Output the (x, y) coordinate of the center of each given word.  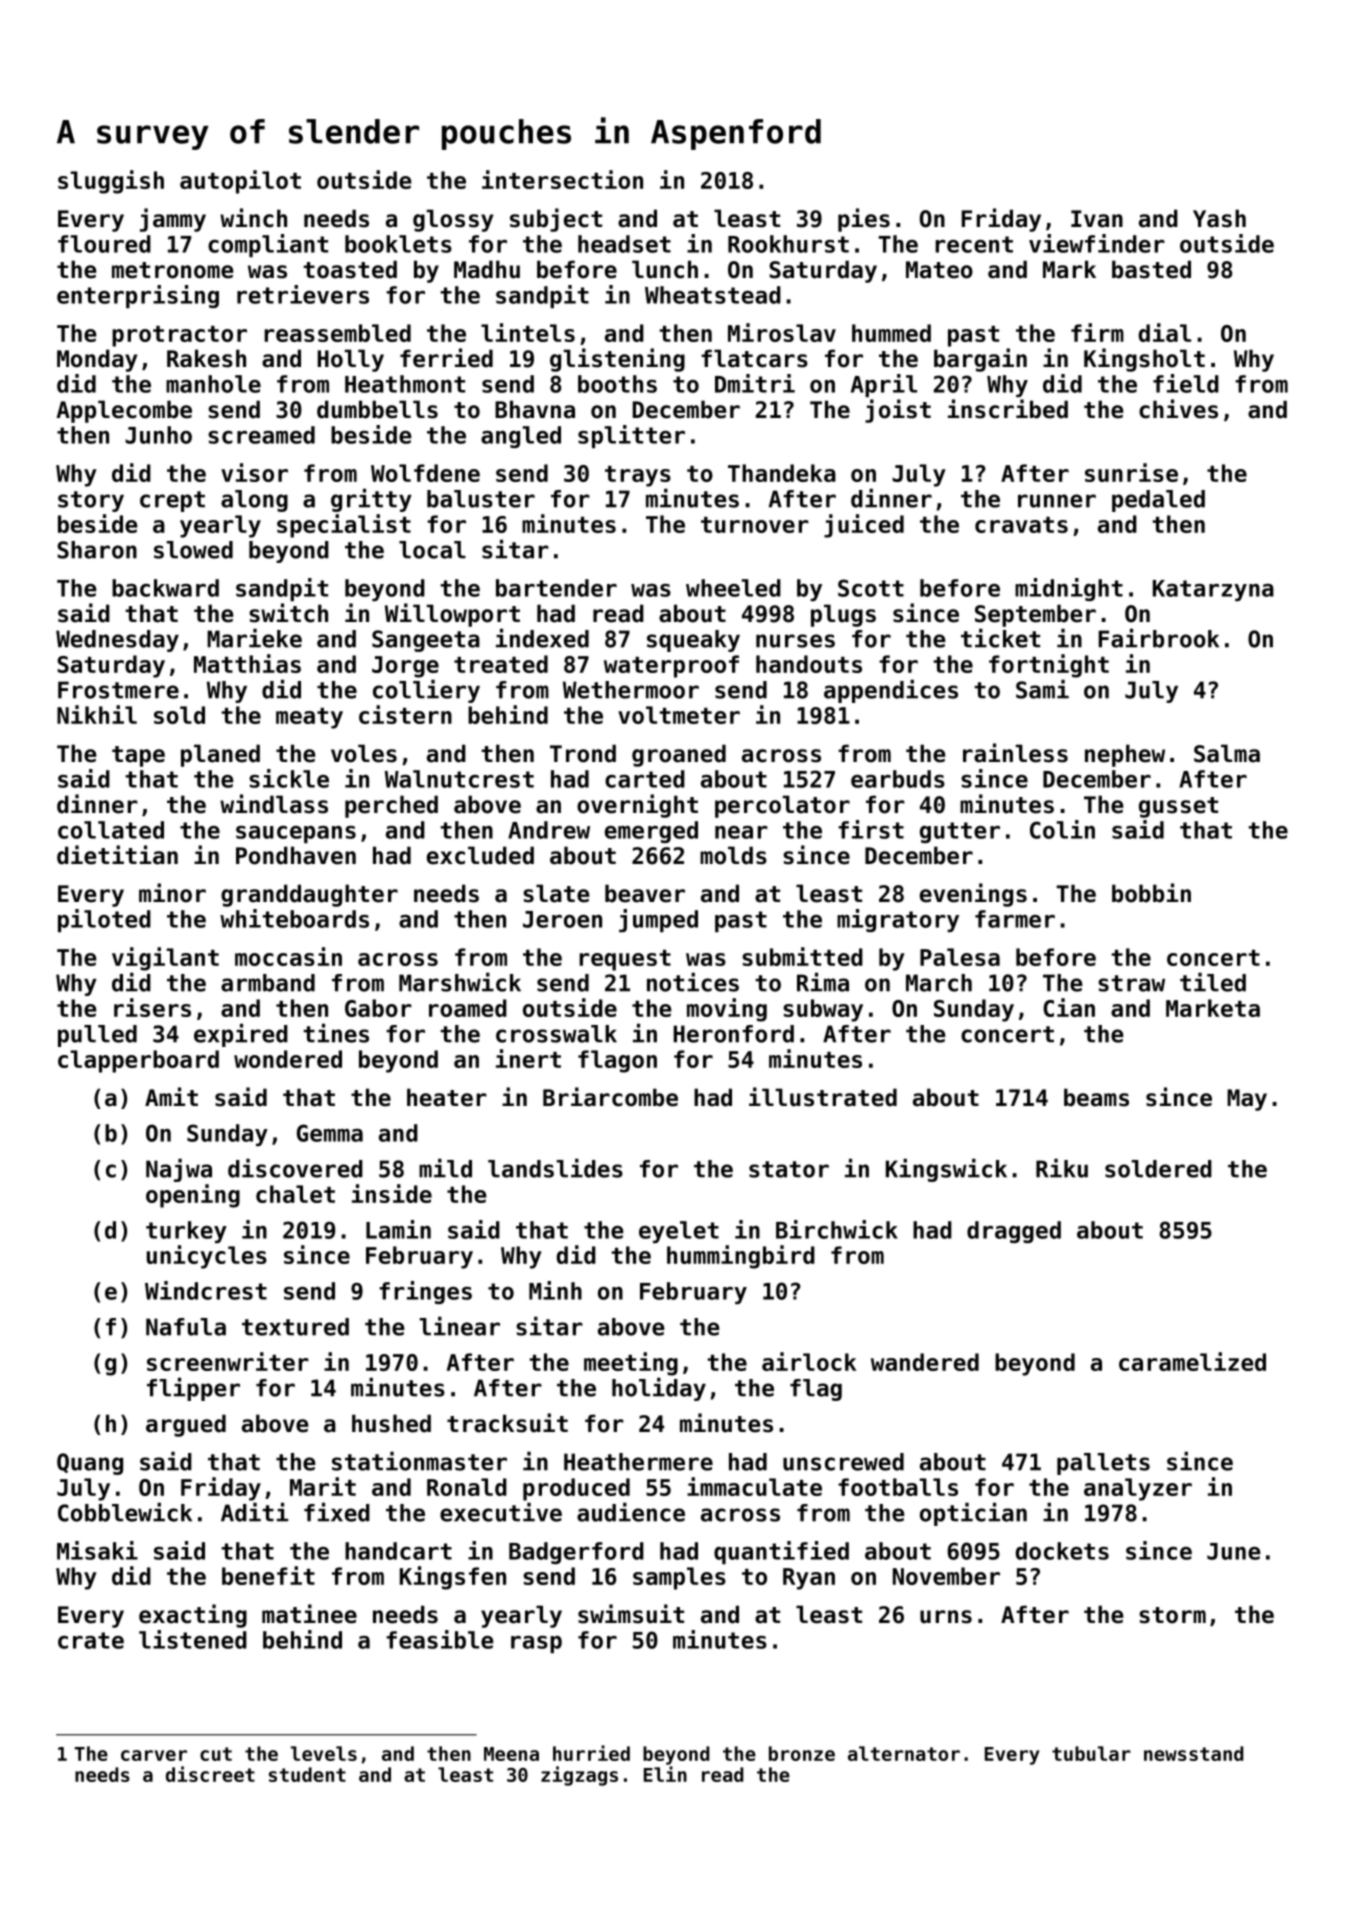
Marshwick (460, 982)
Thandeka (782, 473)
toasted (350, 269)
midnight (1069, 589)
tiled (1213, 982)
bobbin (1151, 893)
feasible (440, 1639)
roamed (468, 1008)
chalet (295, 1194)
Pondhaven (296, 855)
